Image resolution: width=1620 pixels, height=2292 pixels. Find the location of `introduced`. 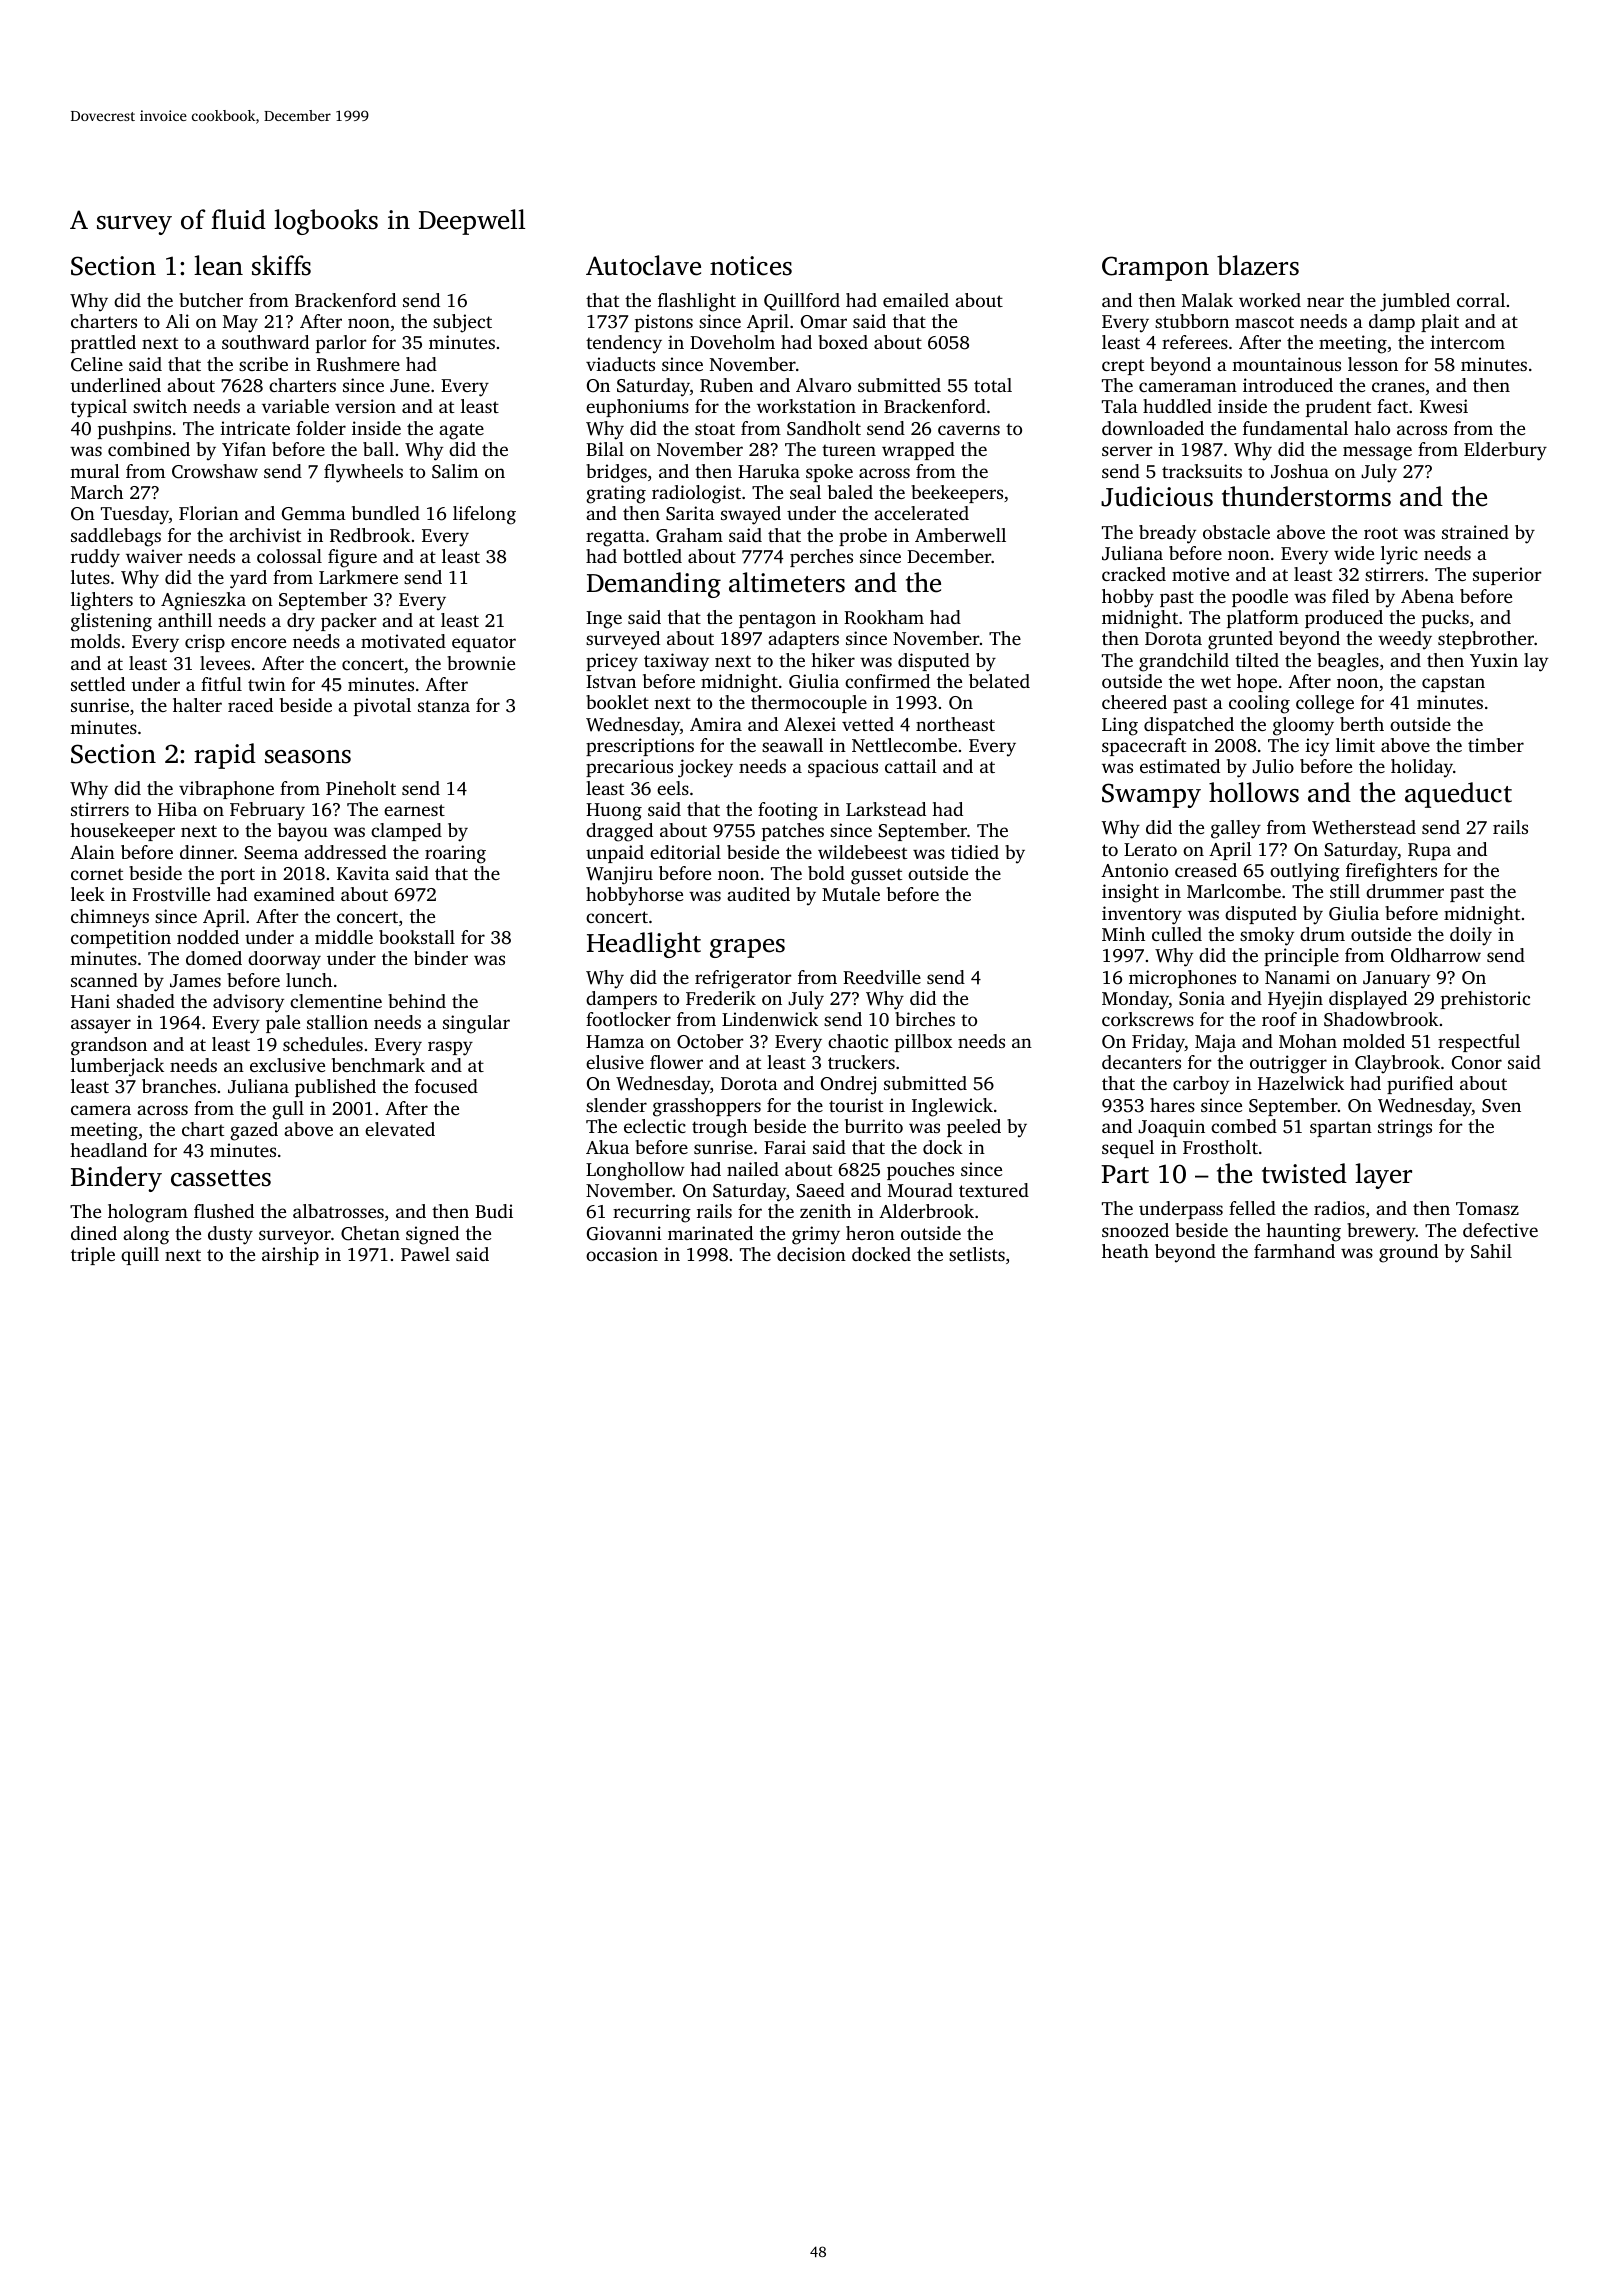

introduced is located at coordinates (1288, 385).
